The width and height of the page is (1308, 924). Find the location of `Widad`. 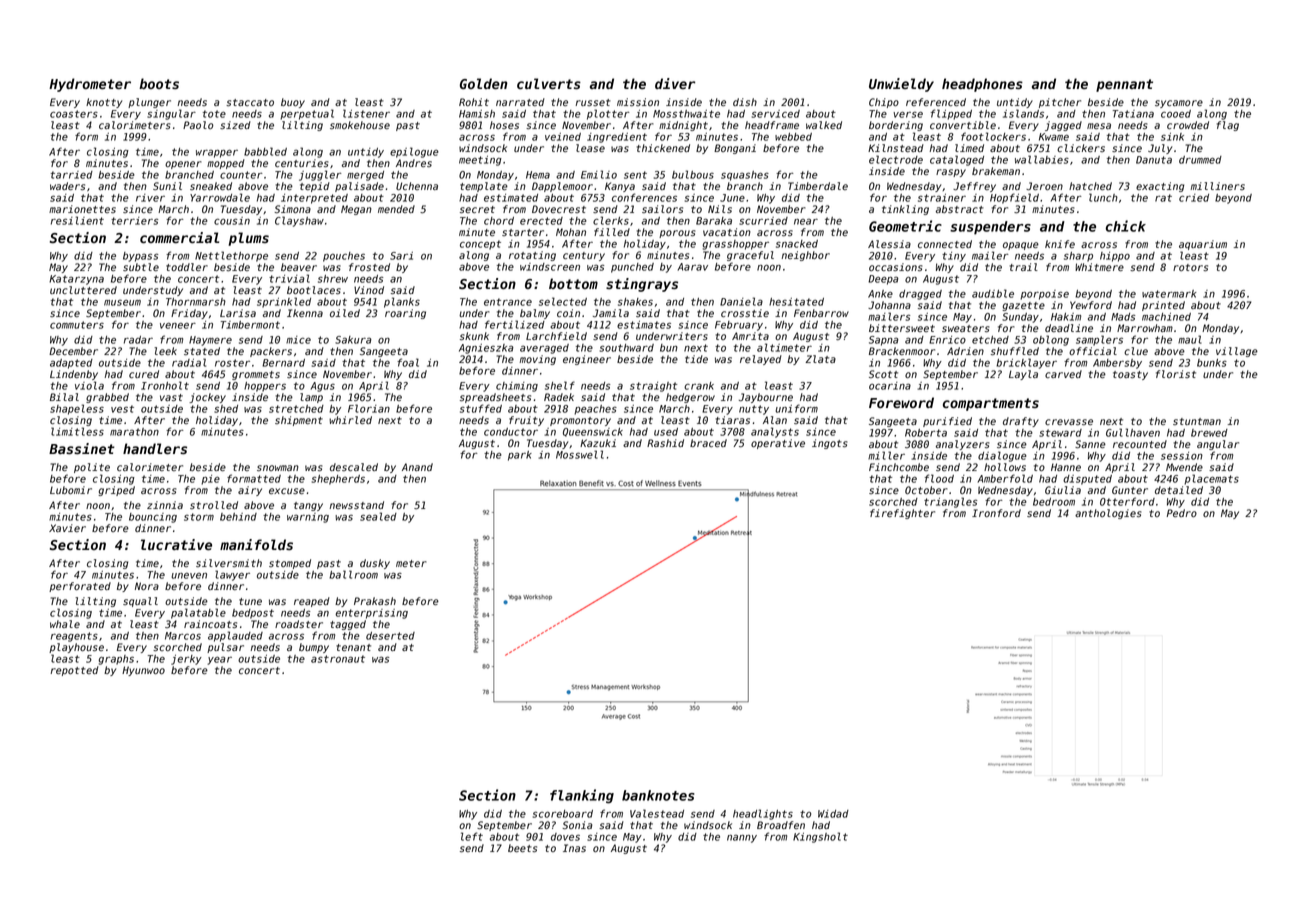

Widad is located at coordinates (833, 814).
